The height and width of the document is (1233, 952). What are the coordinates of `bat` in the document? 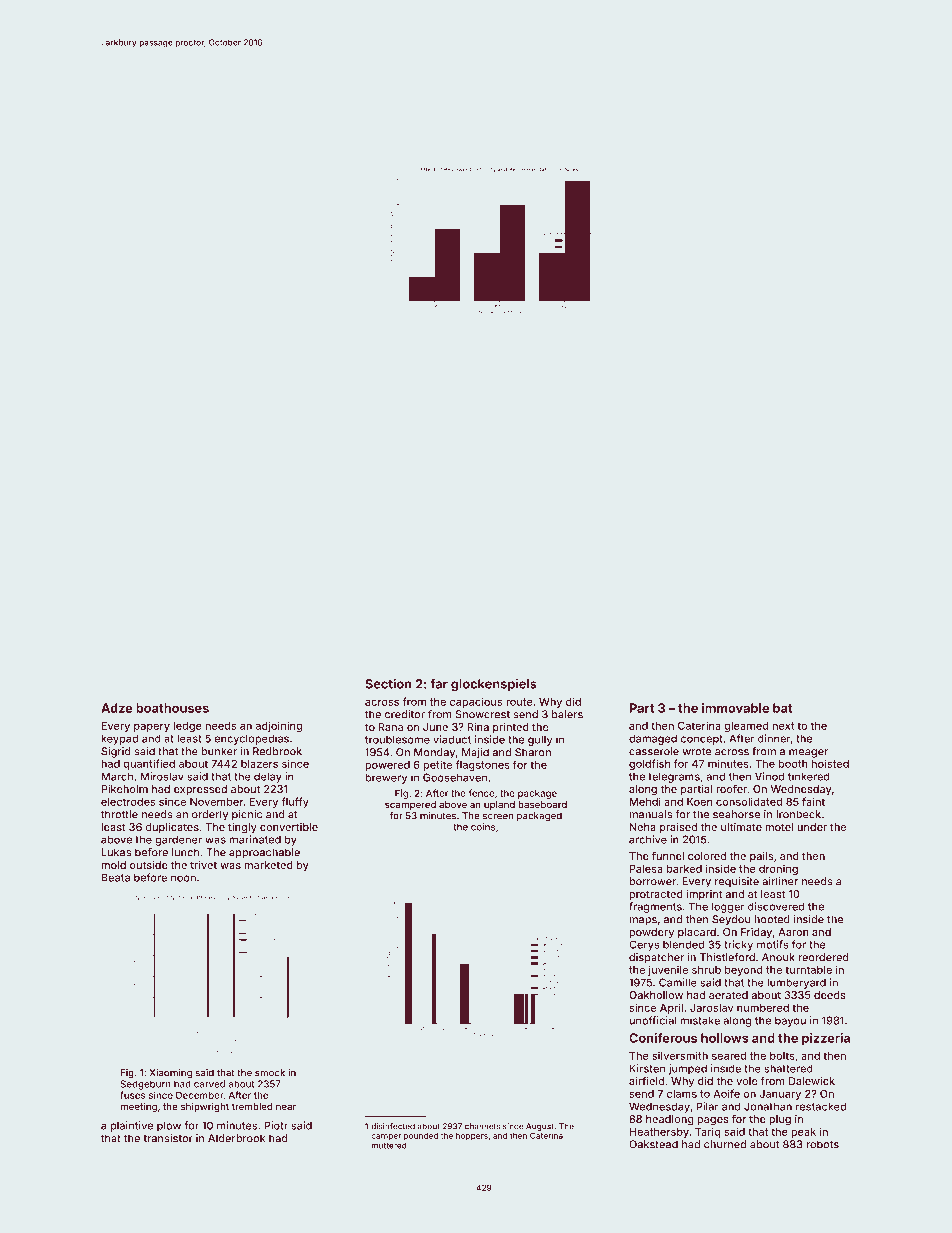 It's located at (783, 708).
